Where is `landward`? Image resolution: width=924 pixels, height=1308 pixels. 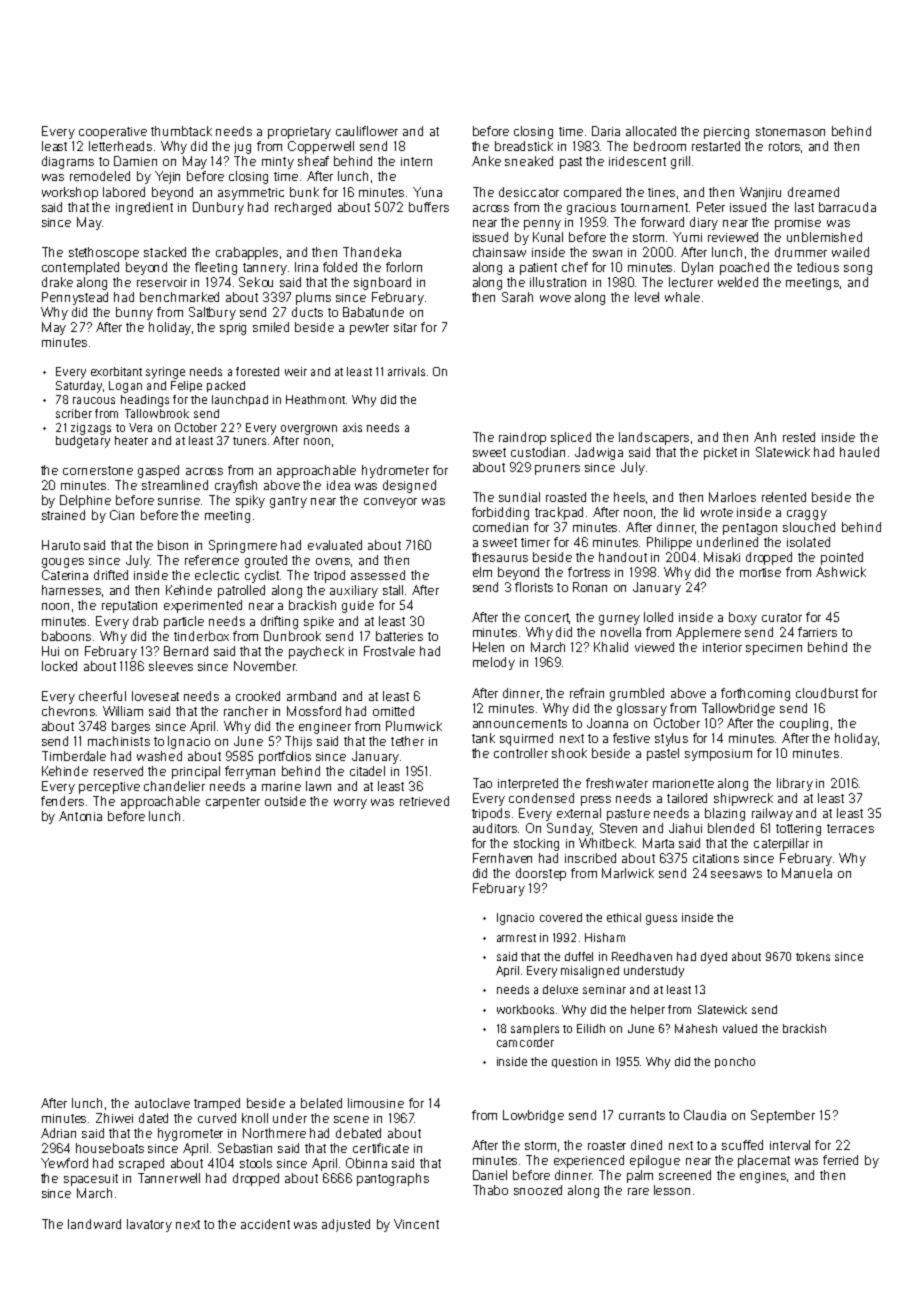 landward is located at coordinates (94, 1224).
